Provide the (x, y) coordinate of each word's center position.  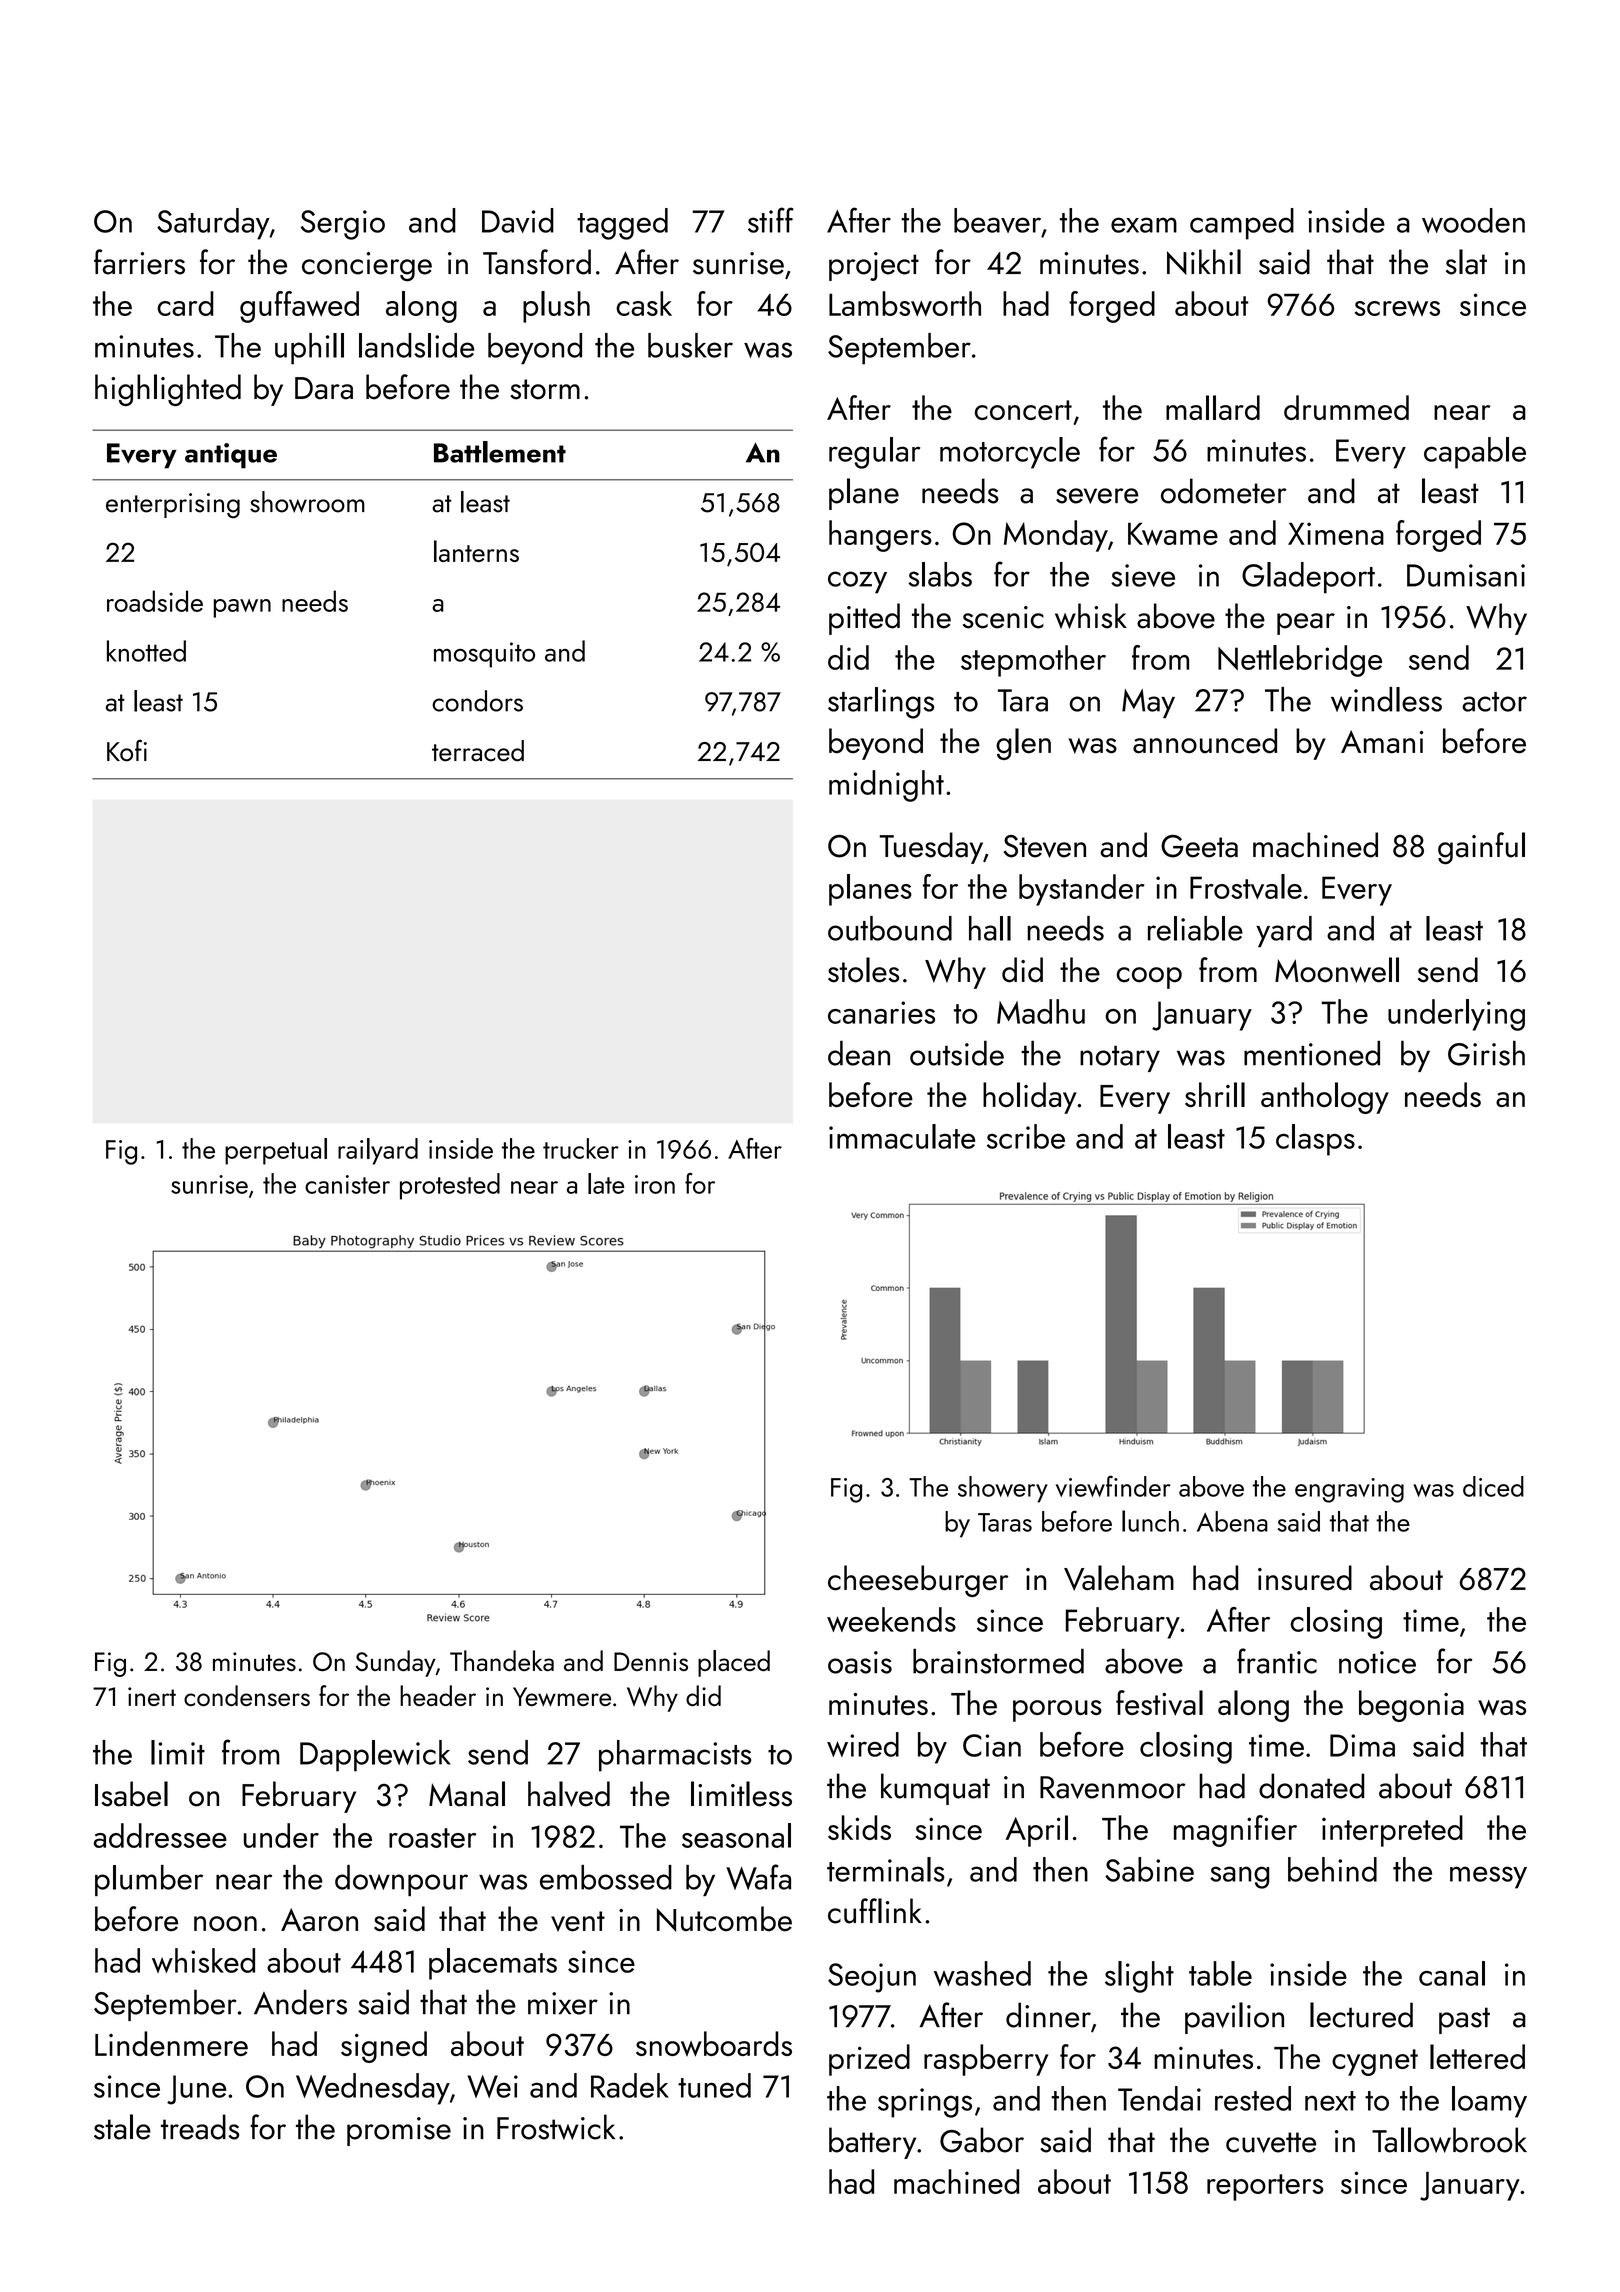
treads (200, 2127)
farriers (139, 262)
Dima (1362, 1745)
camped (1242, 224)
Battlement (500, 452)
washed (982, 1973)
